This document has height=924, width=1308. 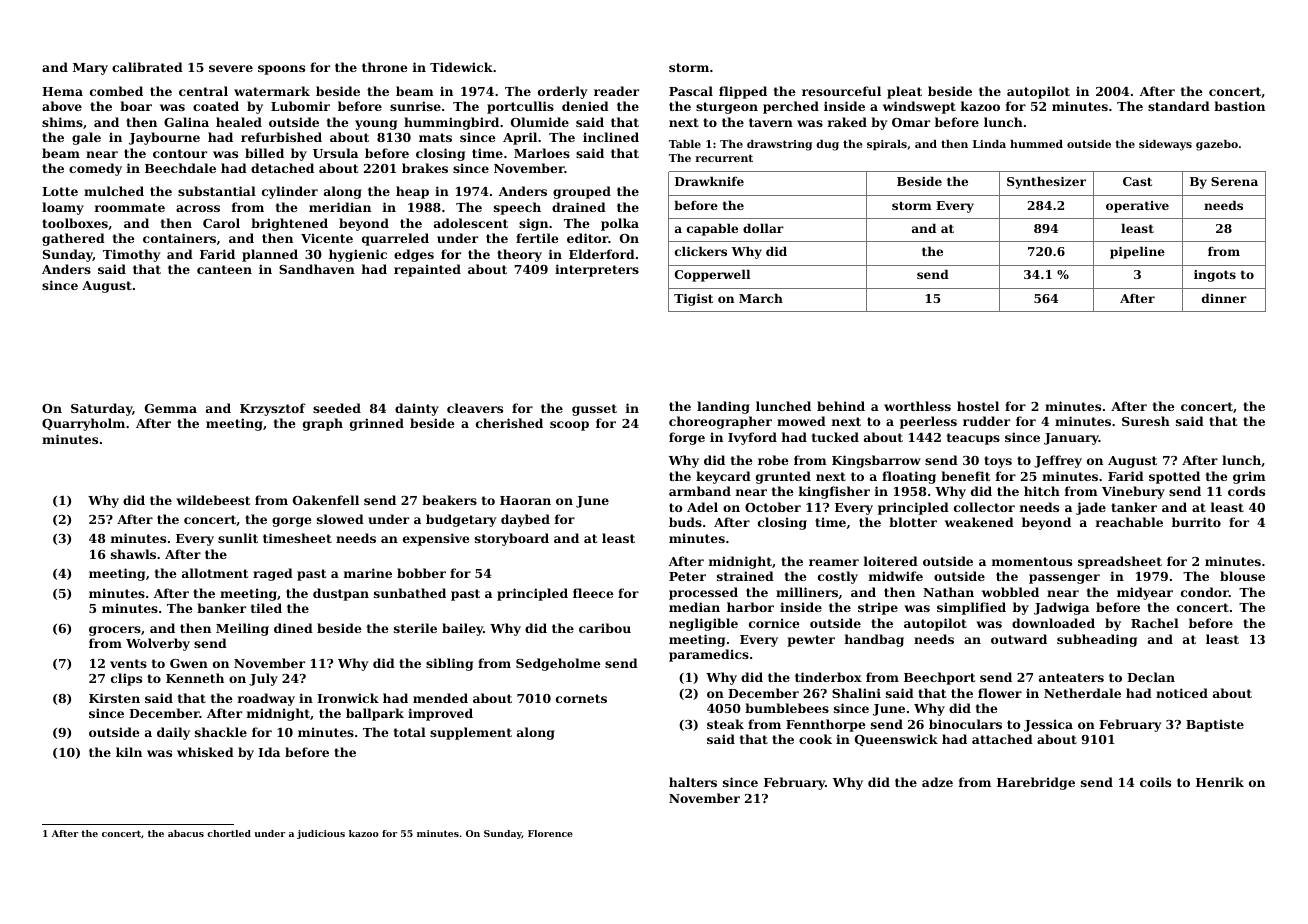 I want to click on dug, so click(x=827, y=145).
